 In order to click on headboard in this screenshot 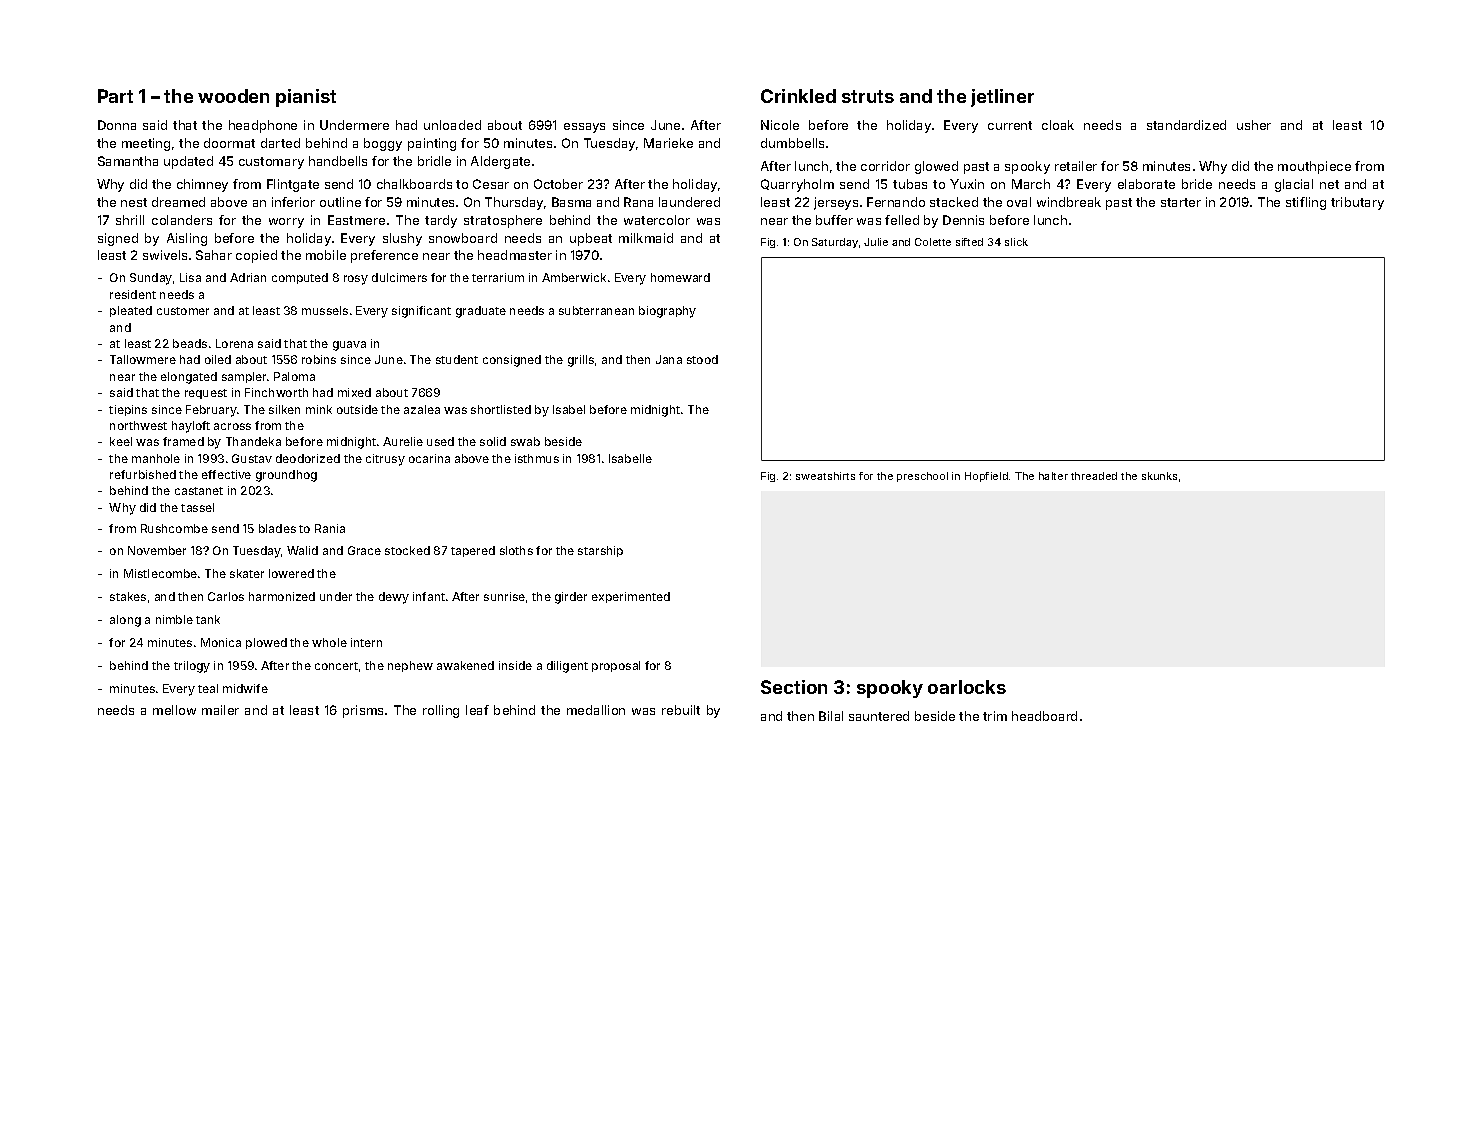, I will do `click(1044, 716)`.
